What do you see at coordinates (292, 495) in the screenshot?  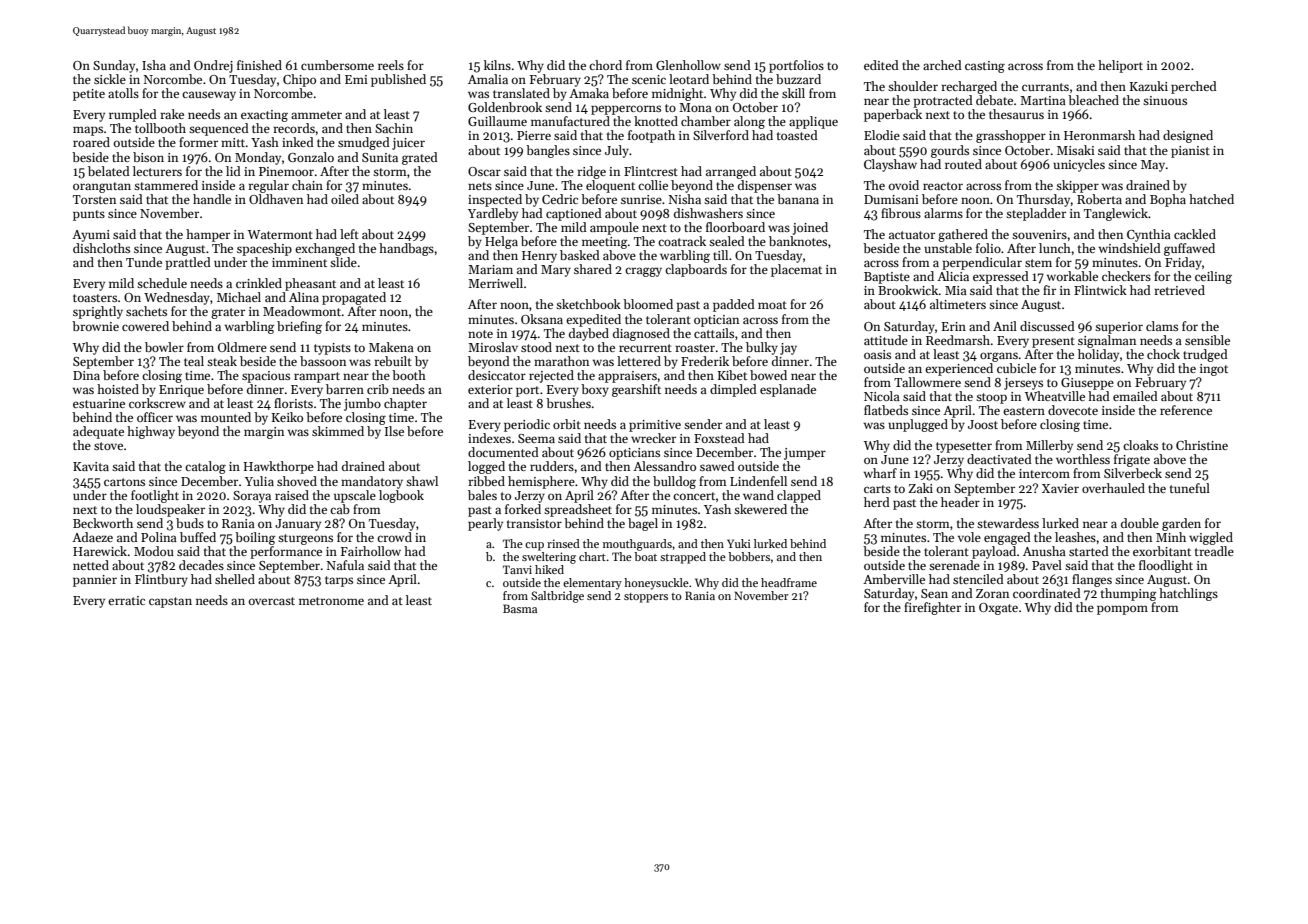 I see `raised` at bounding box center [292, 495].
